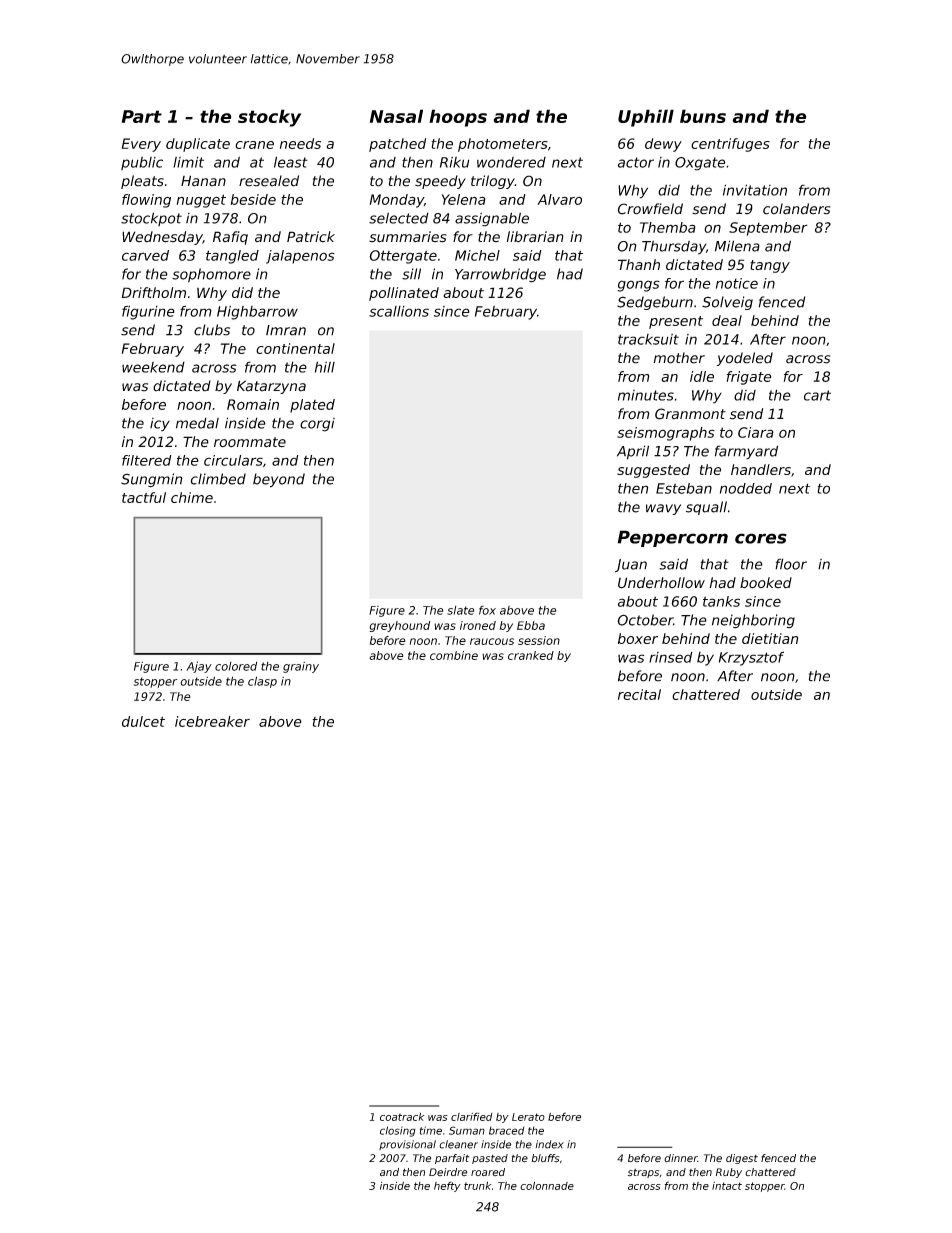 The image size is (952, 1233). Describe the element at coordinates (756, 432) in the screenshot. I see `Ciara` at that location.
